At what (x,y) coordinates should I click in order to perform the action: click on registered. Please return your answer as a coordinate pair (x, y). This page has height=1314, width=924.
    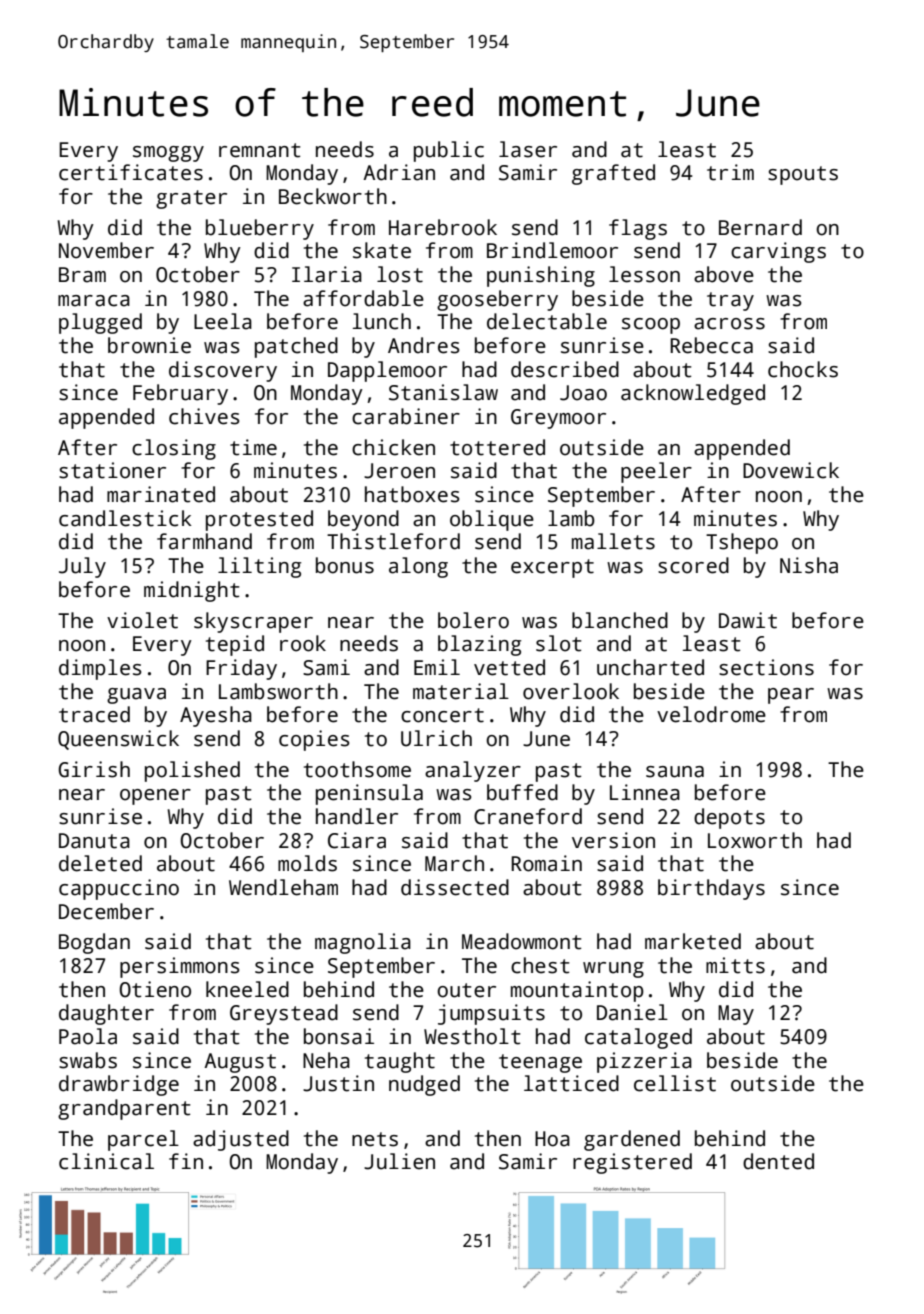
    Looking at the image, I should click on (632, 1163).
